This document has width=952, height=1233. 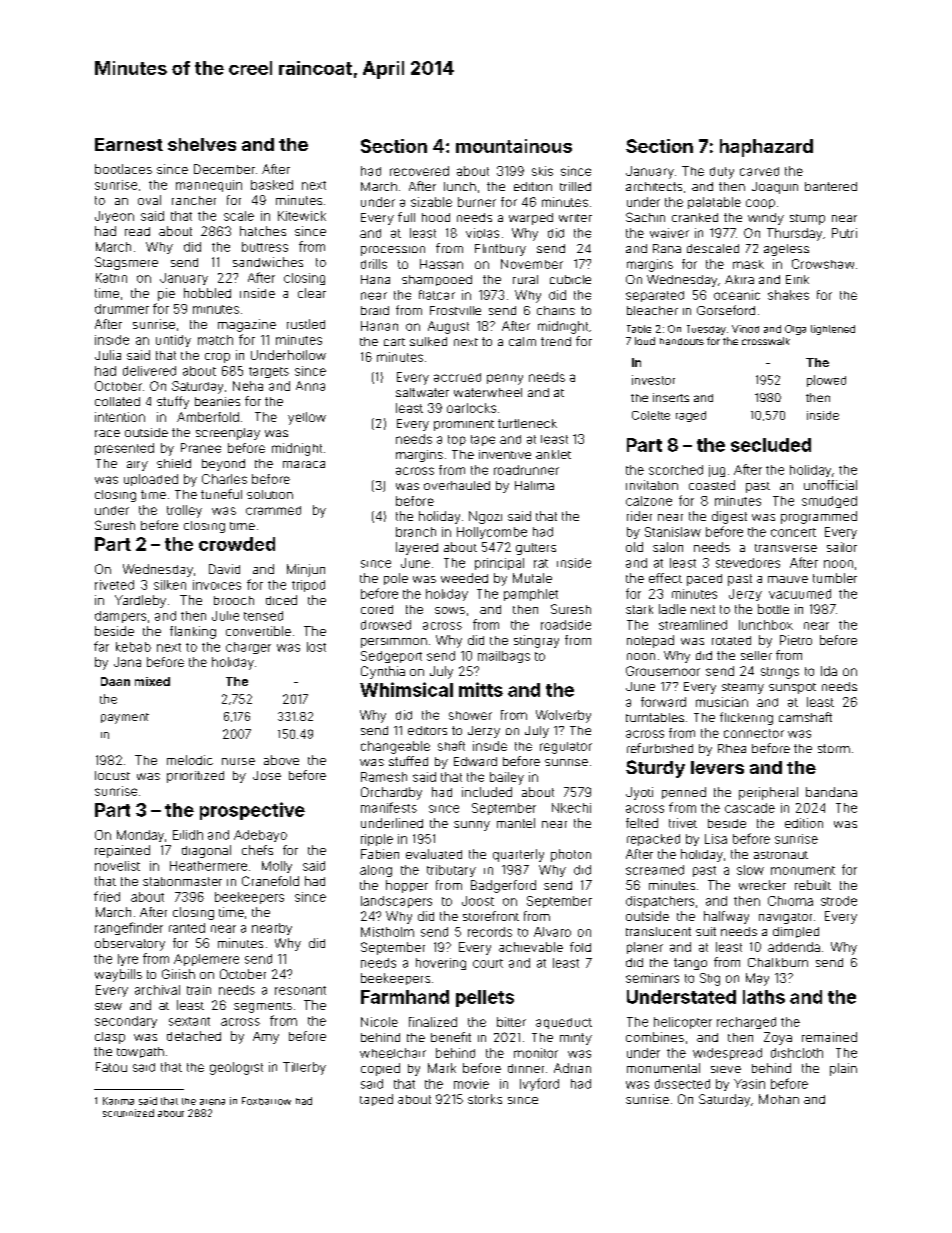 I want to click on pole, so click(x=396, y=579).
